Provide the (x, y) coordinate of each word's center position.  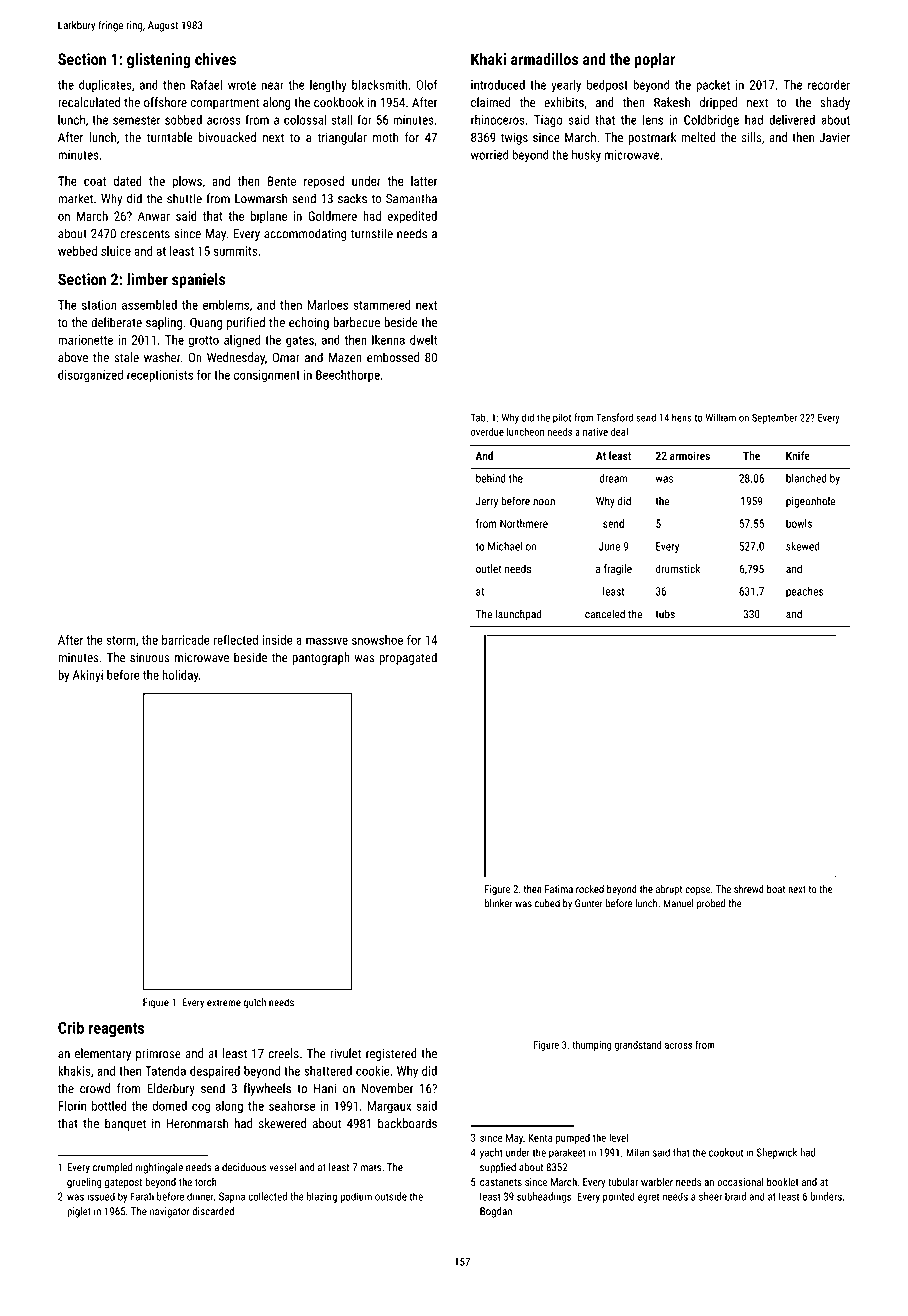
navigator (170, 1212)
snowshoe (377, 640)
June (609, 546)
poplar (655, 61)
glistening (159, 61)
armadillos (544, 59)
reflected (236, 639)
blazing (322, 1197)
